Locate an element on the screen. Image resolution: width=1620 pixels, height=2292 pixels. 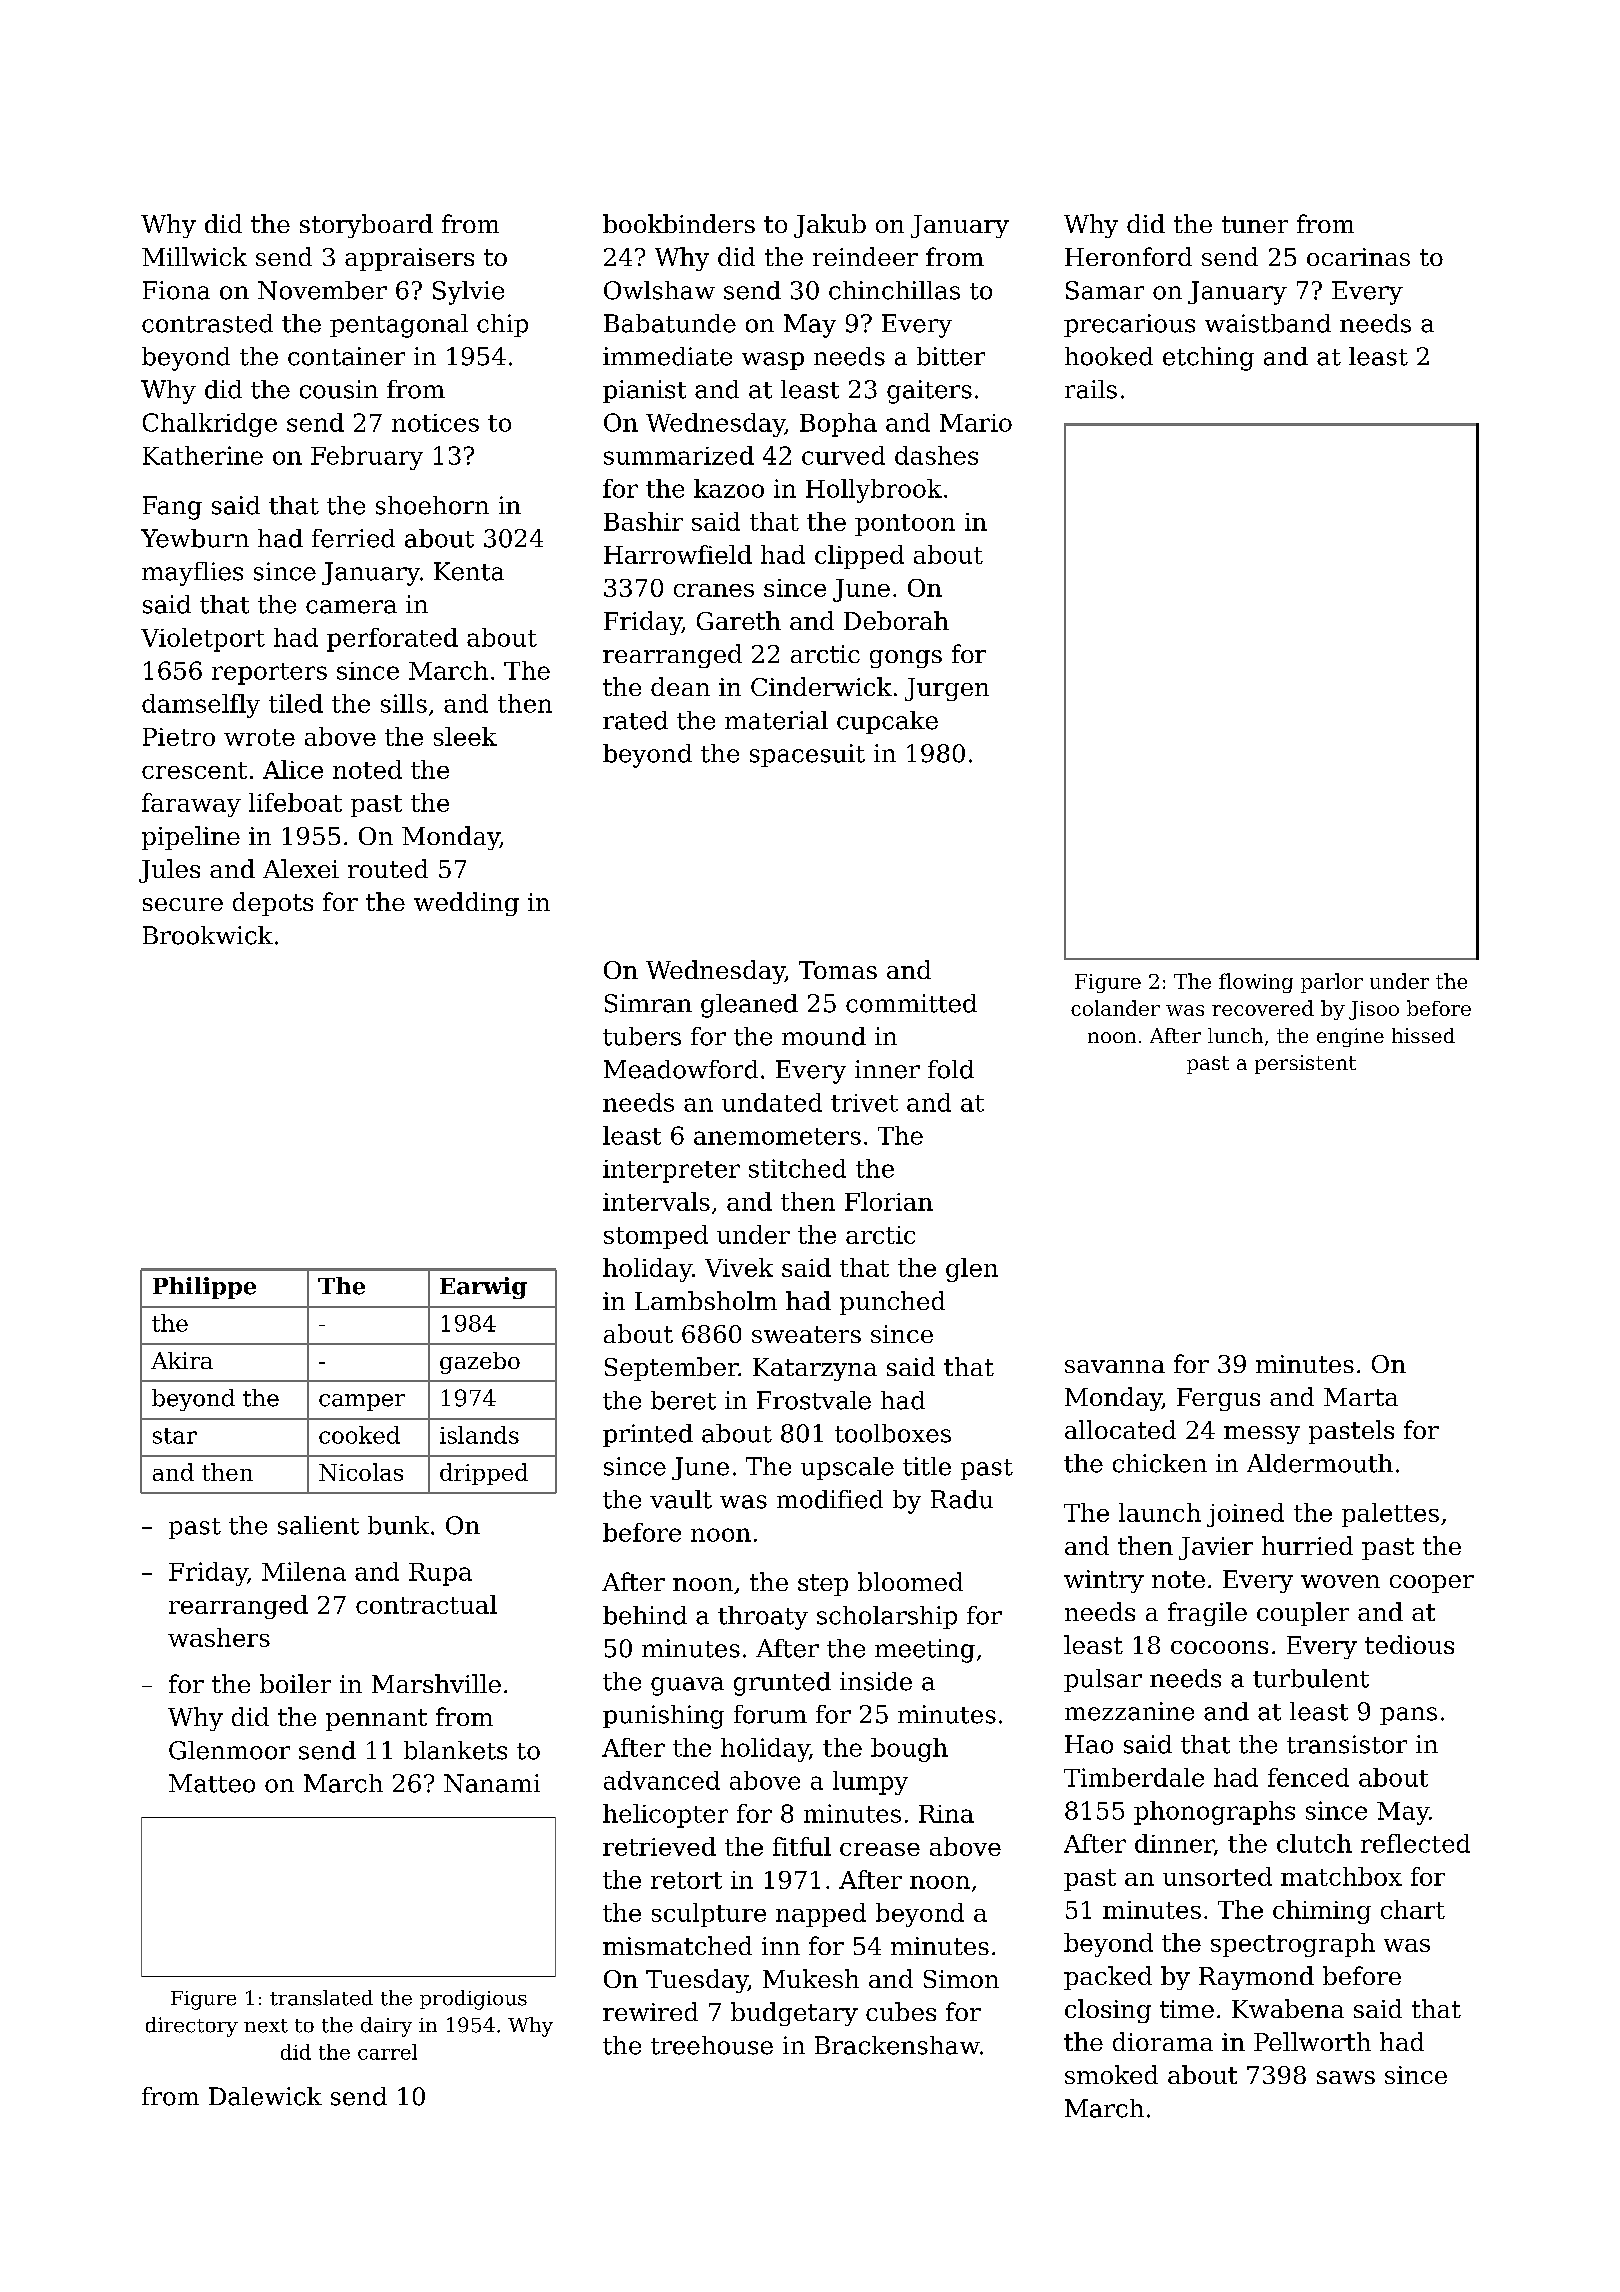
Earwig is located at coordinates (483, 1288).
